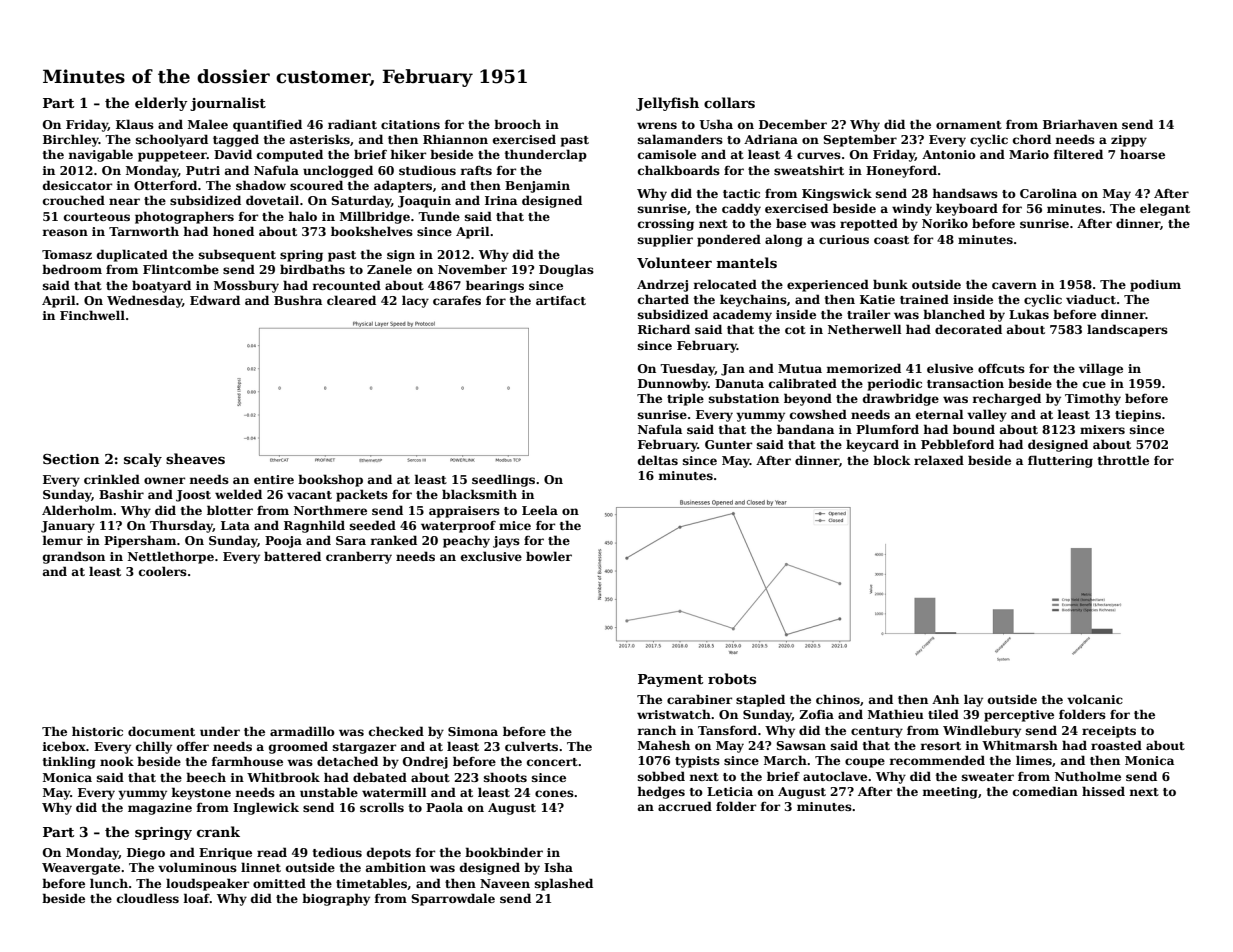  What do you see at coordinates (549, 556) in the document?
I see `bowler` at bounding box center [549, 556].
